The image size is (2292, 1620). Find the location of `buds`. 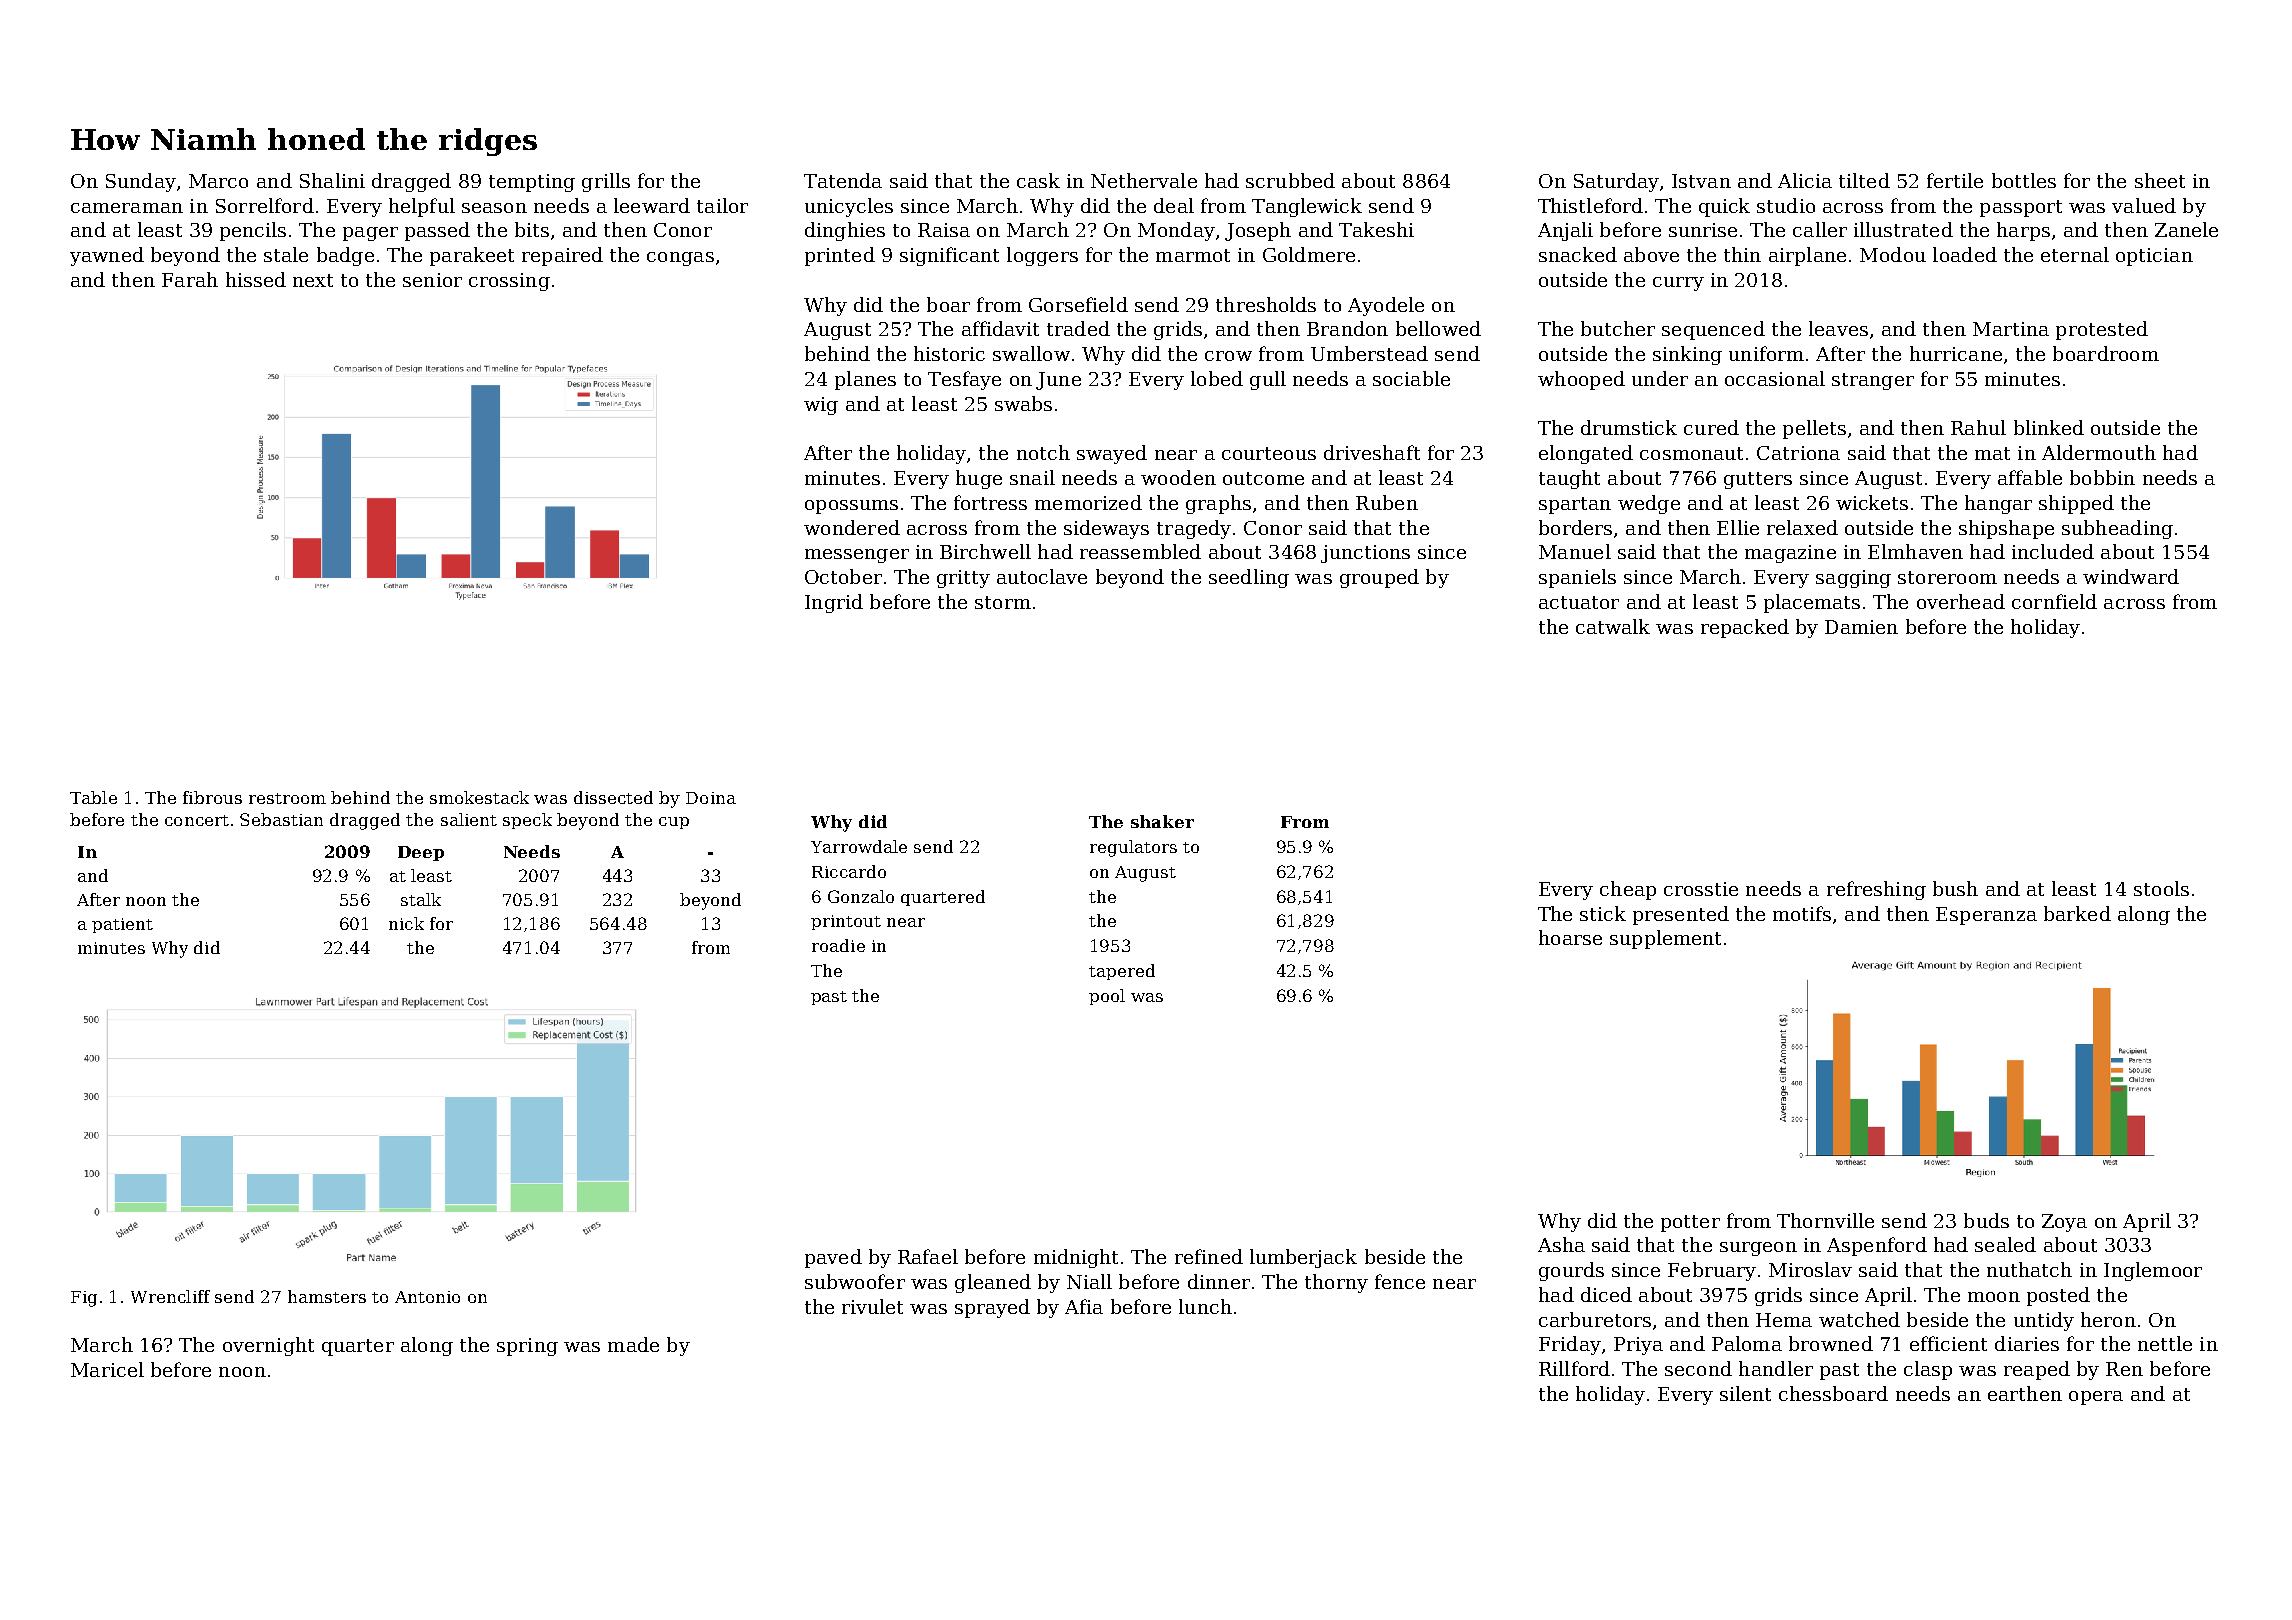

buds is located at coordinates (1986, 1220).
